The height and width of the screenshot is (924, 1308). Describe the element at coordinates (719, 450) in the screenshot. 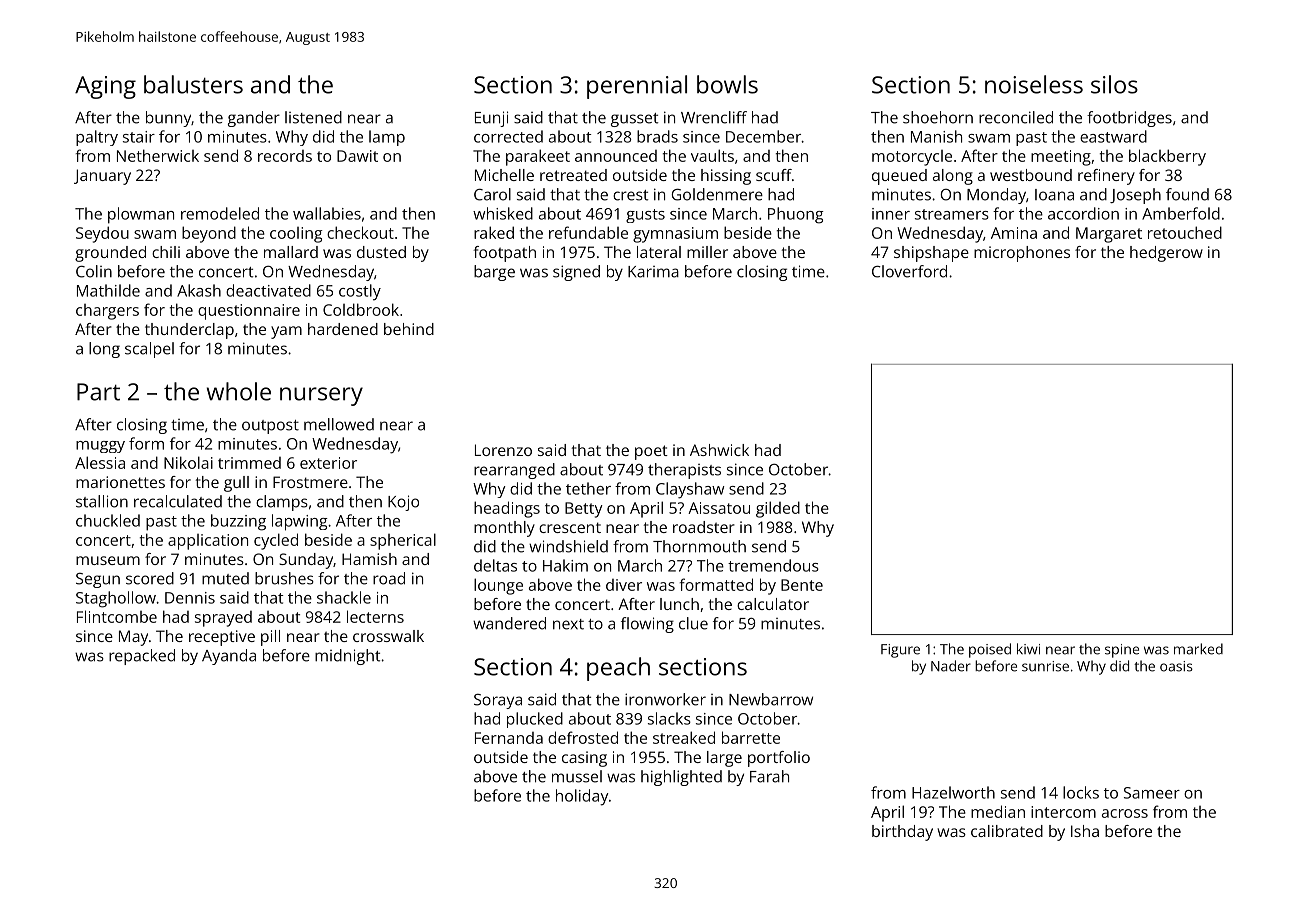

I see `Ashwick` at that location.
